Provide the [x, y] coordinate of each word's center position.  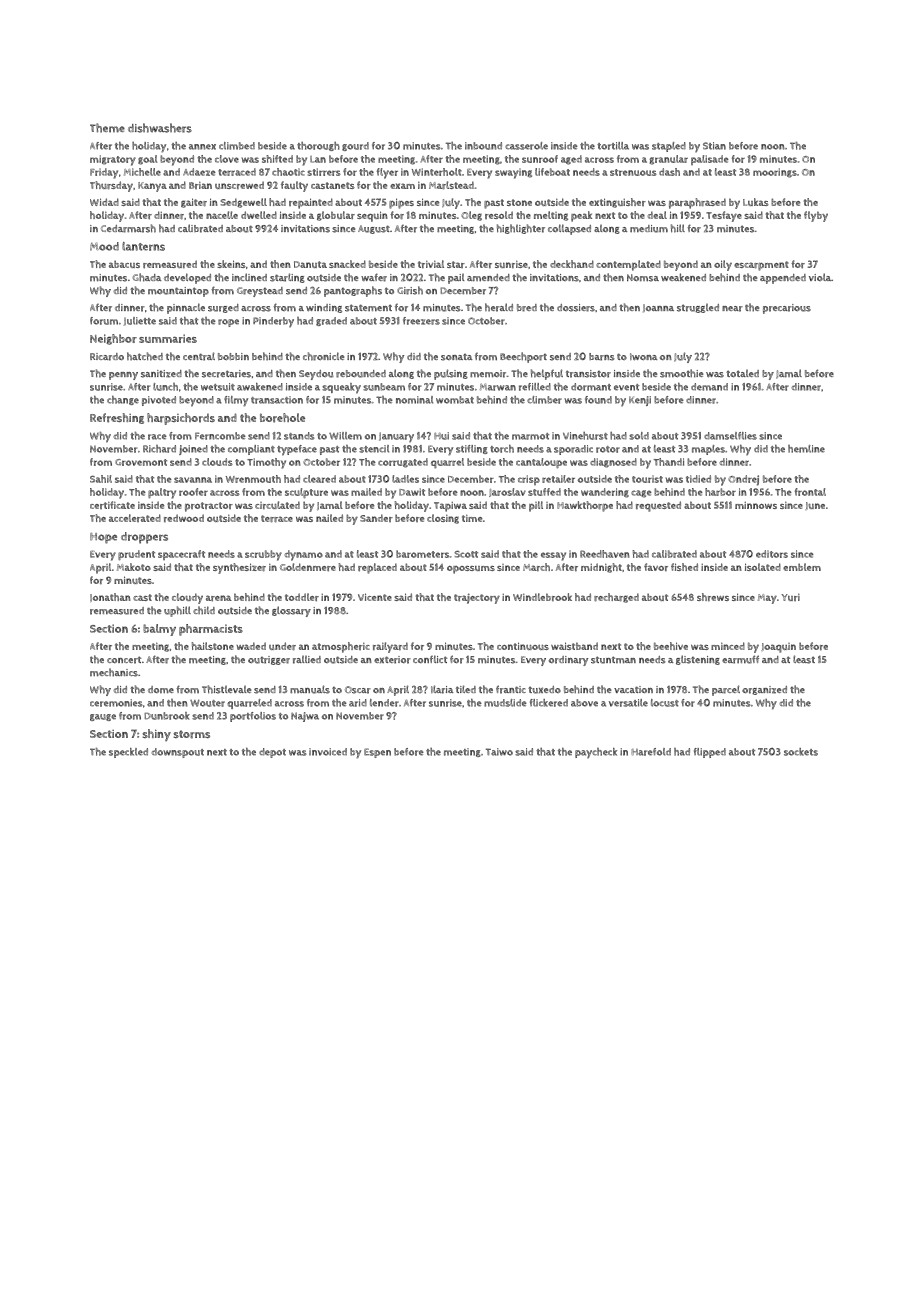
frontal [810, 492]
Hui [441, 436]
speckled [128, 753]
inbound [483, 146]
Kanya [152, 187]
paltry [162, 493]
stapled [669, 147]
